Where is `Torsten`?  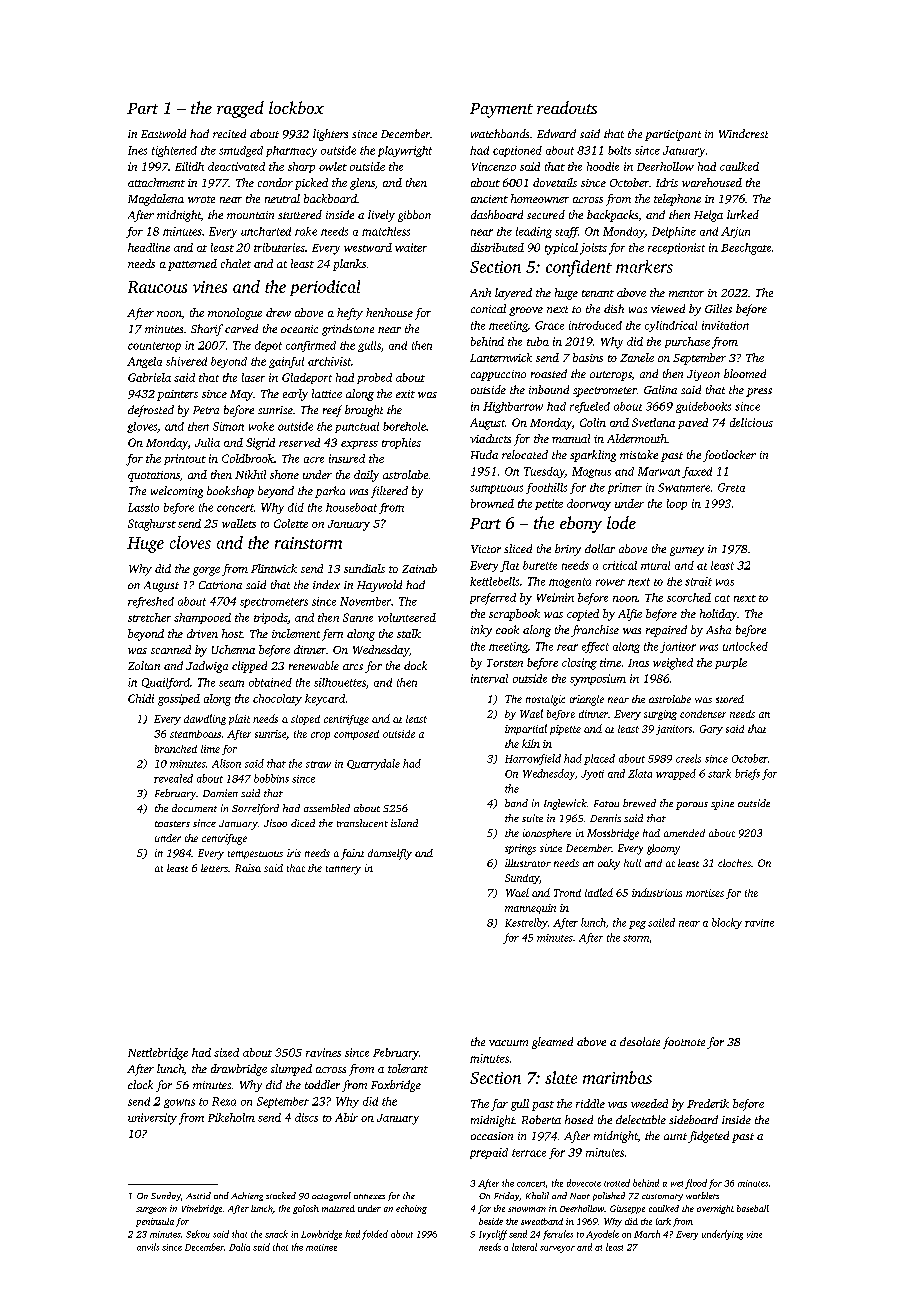
Torsten is located at coordinates (505, 663).
